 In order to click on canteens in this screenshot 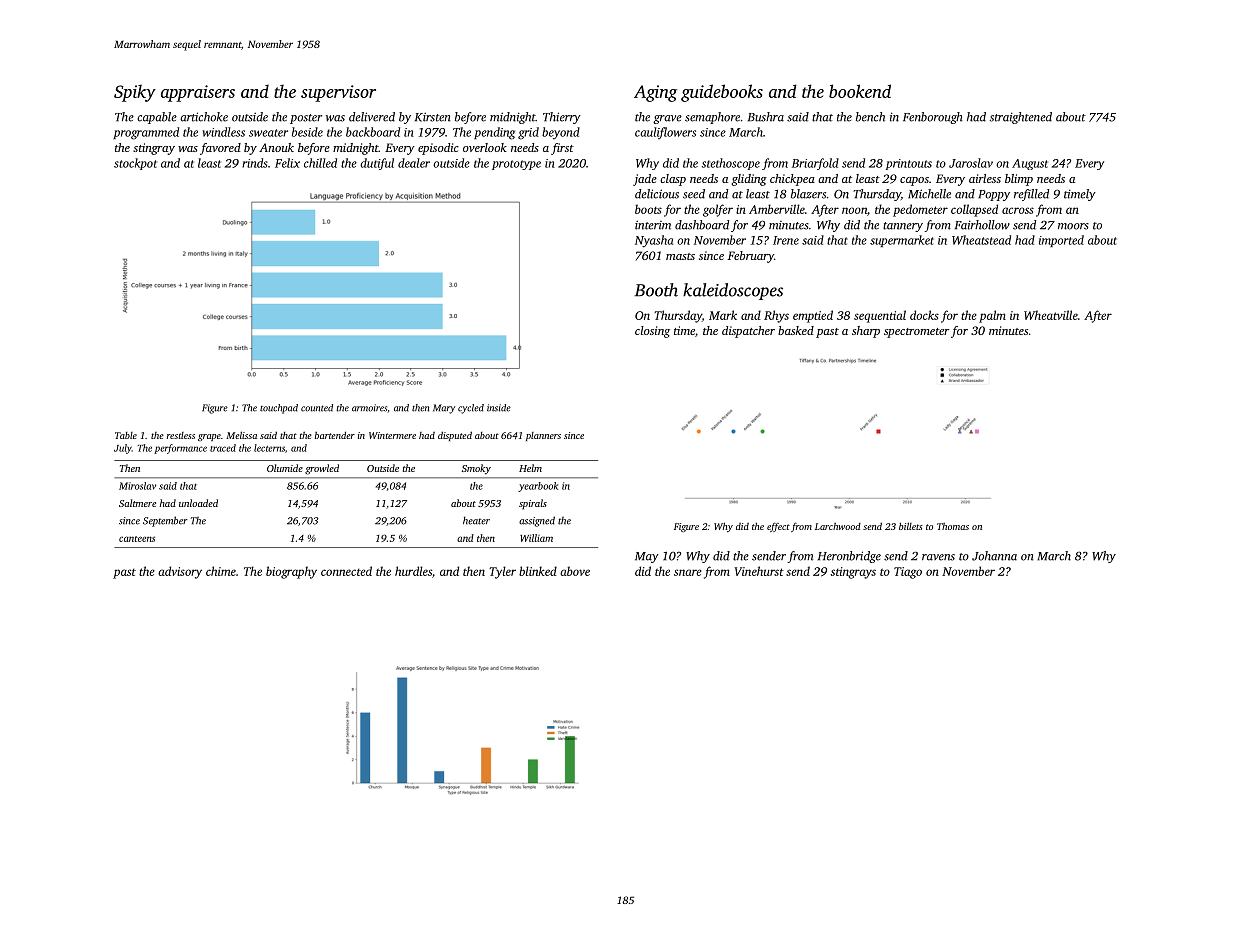, I will do `click(137, 539)`.
